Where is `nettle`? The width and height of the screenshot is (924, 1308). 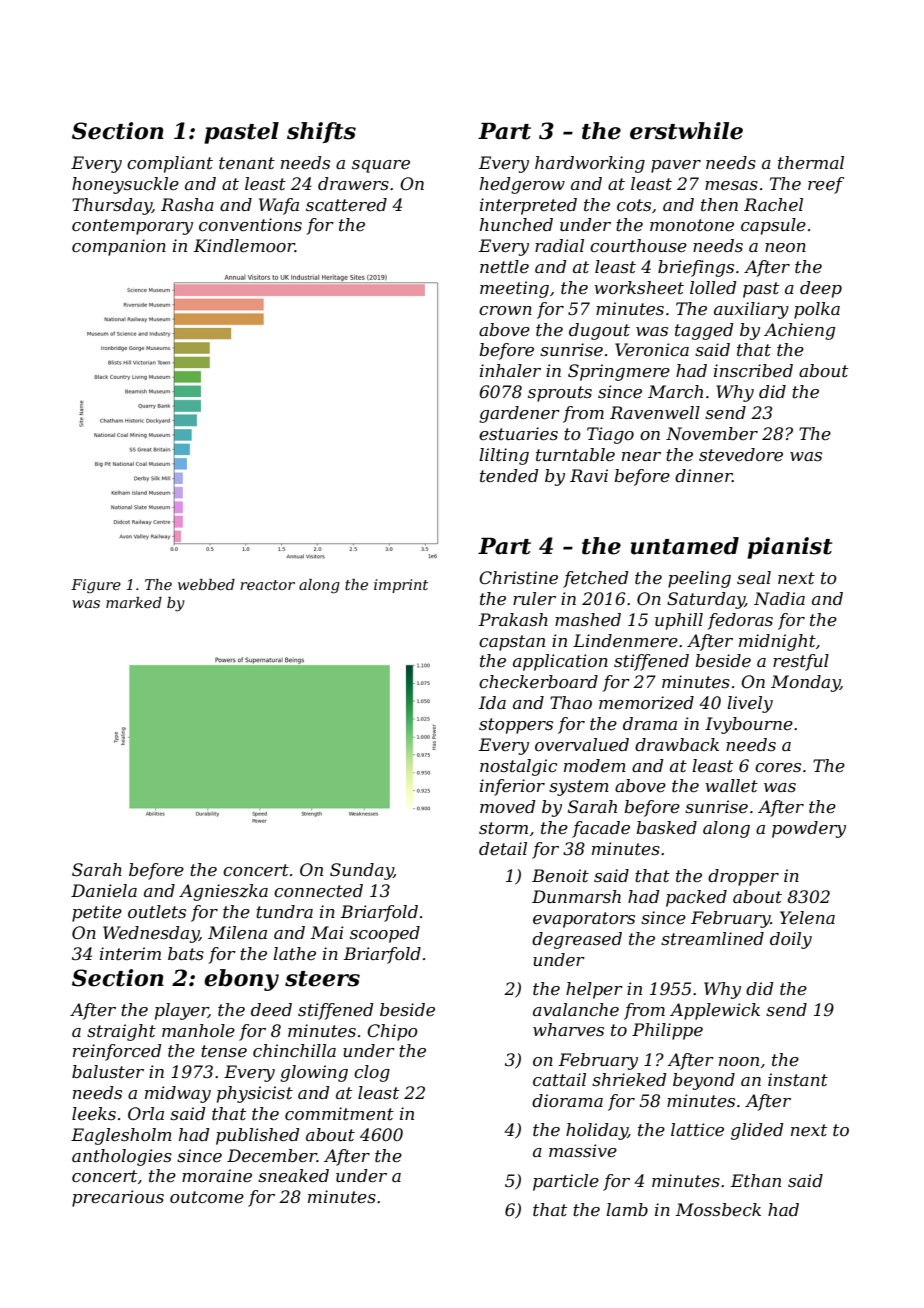 nettle is located at coordinates (504, 266).
